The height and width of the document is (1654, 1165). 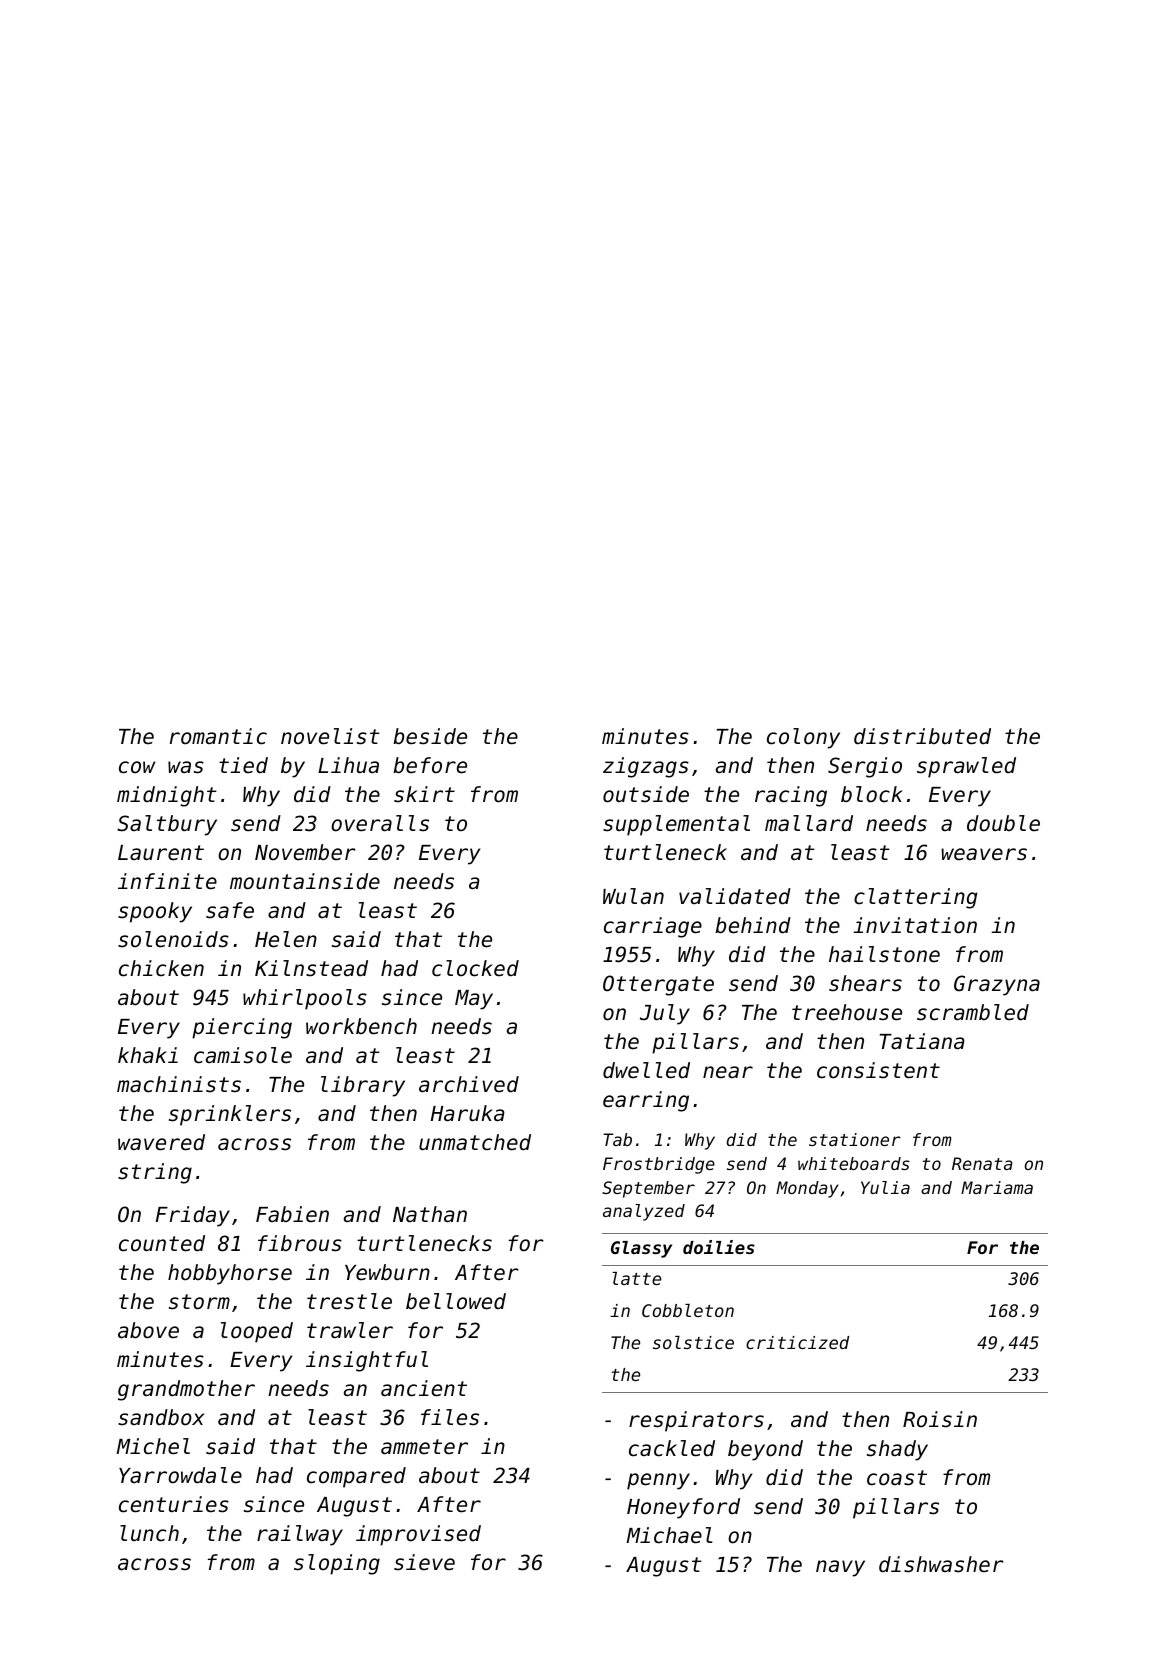 What do you see at coordinates (424, 1388) in the document?
I see `ancient` at bounding box center [424, 1388].
